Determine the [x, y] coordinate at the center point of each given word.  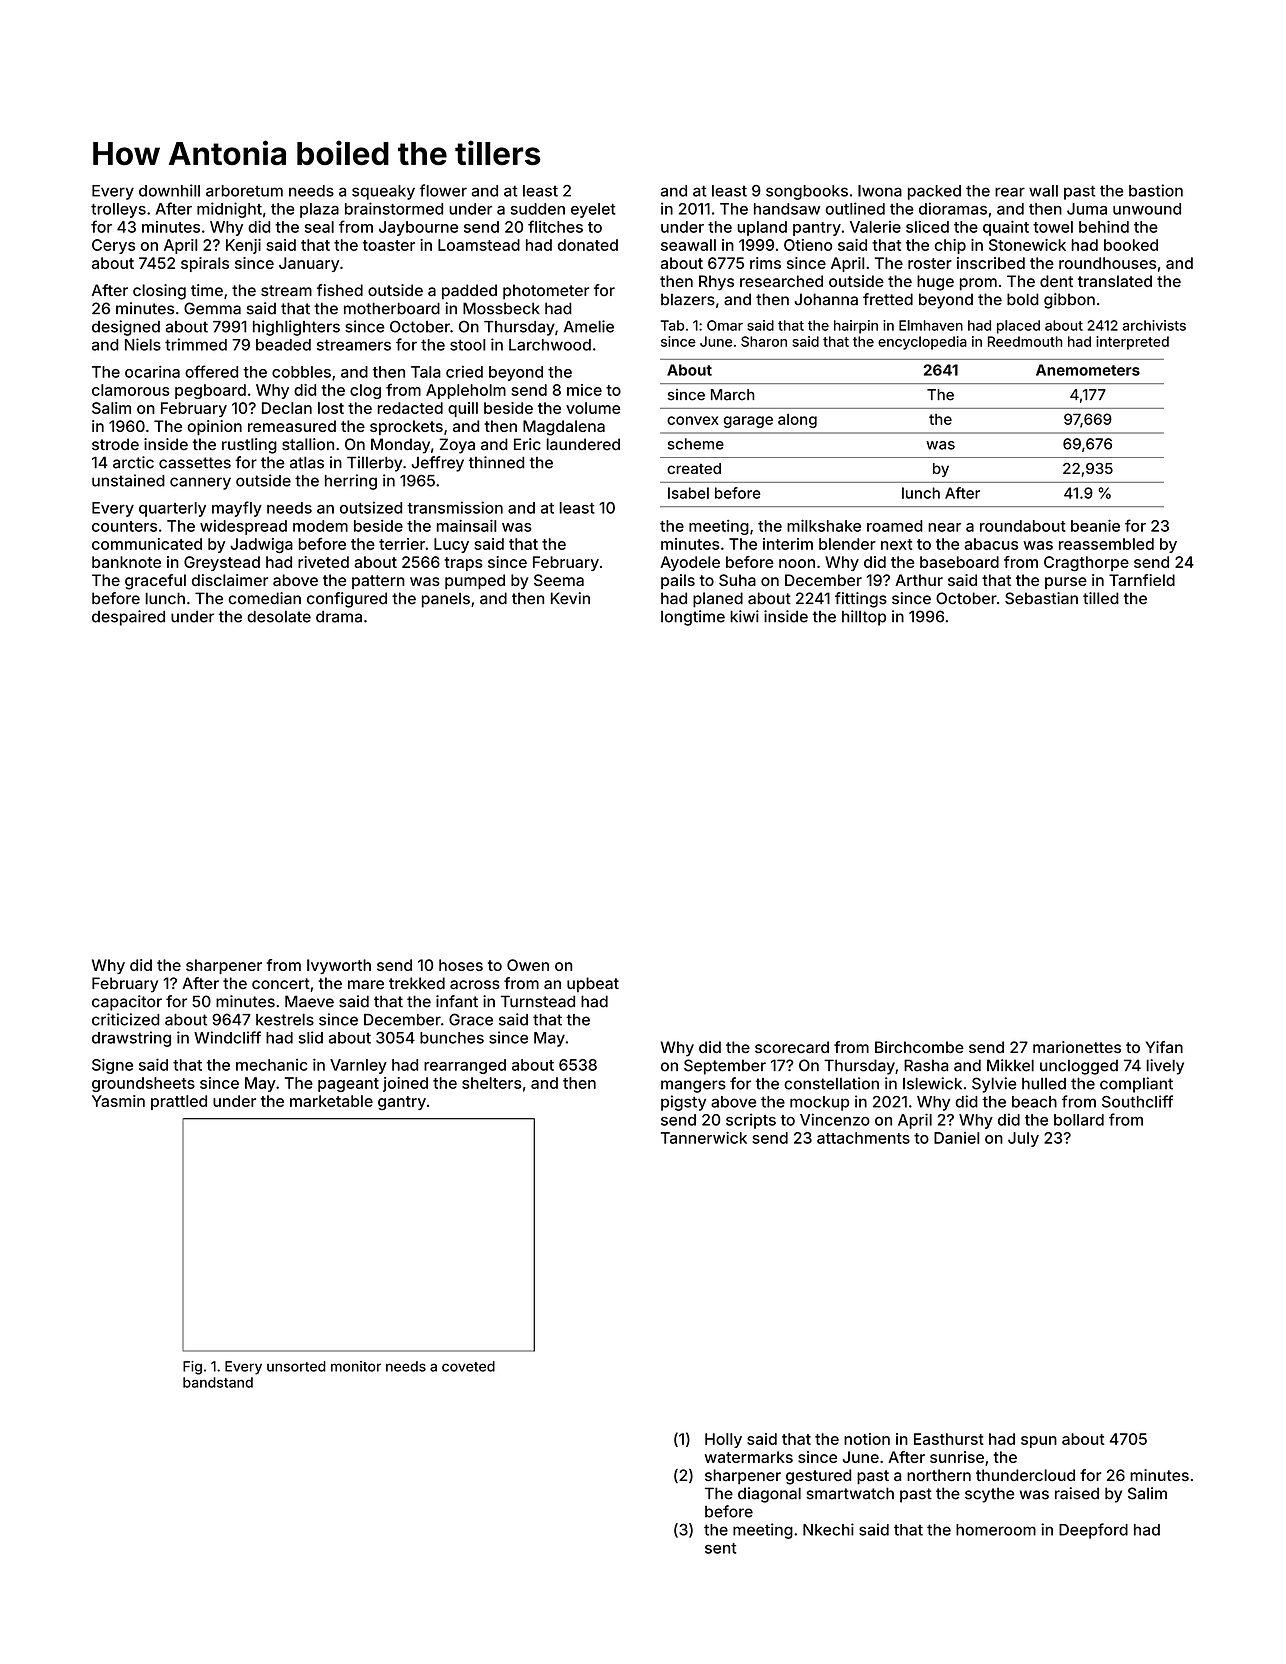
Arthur [919, 580]
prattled [179, 1102]
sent [720, 1548]
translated [1115, 281]
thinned [496, 462]
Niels [143, 344]
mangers [693, 1086]
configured [347, 600]
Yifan [1164, 1047]
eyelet [593, 210]
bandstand [218, 1382]
